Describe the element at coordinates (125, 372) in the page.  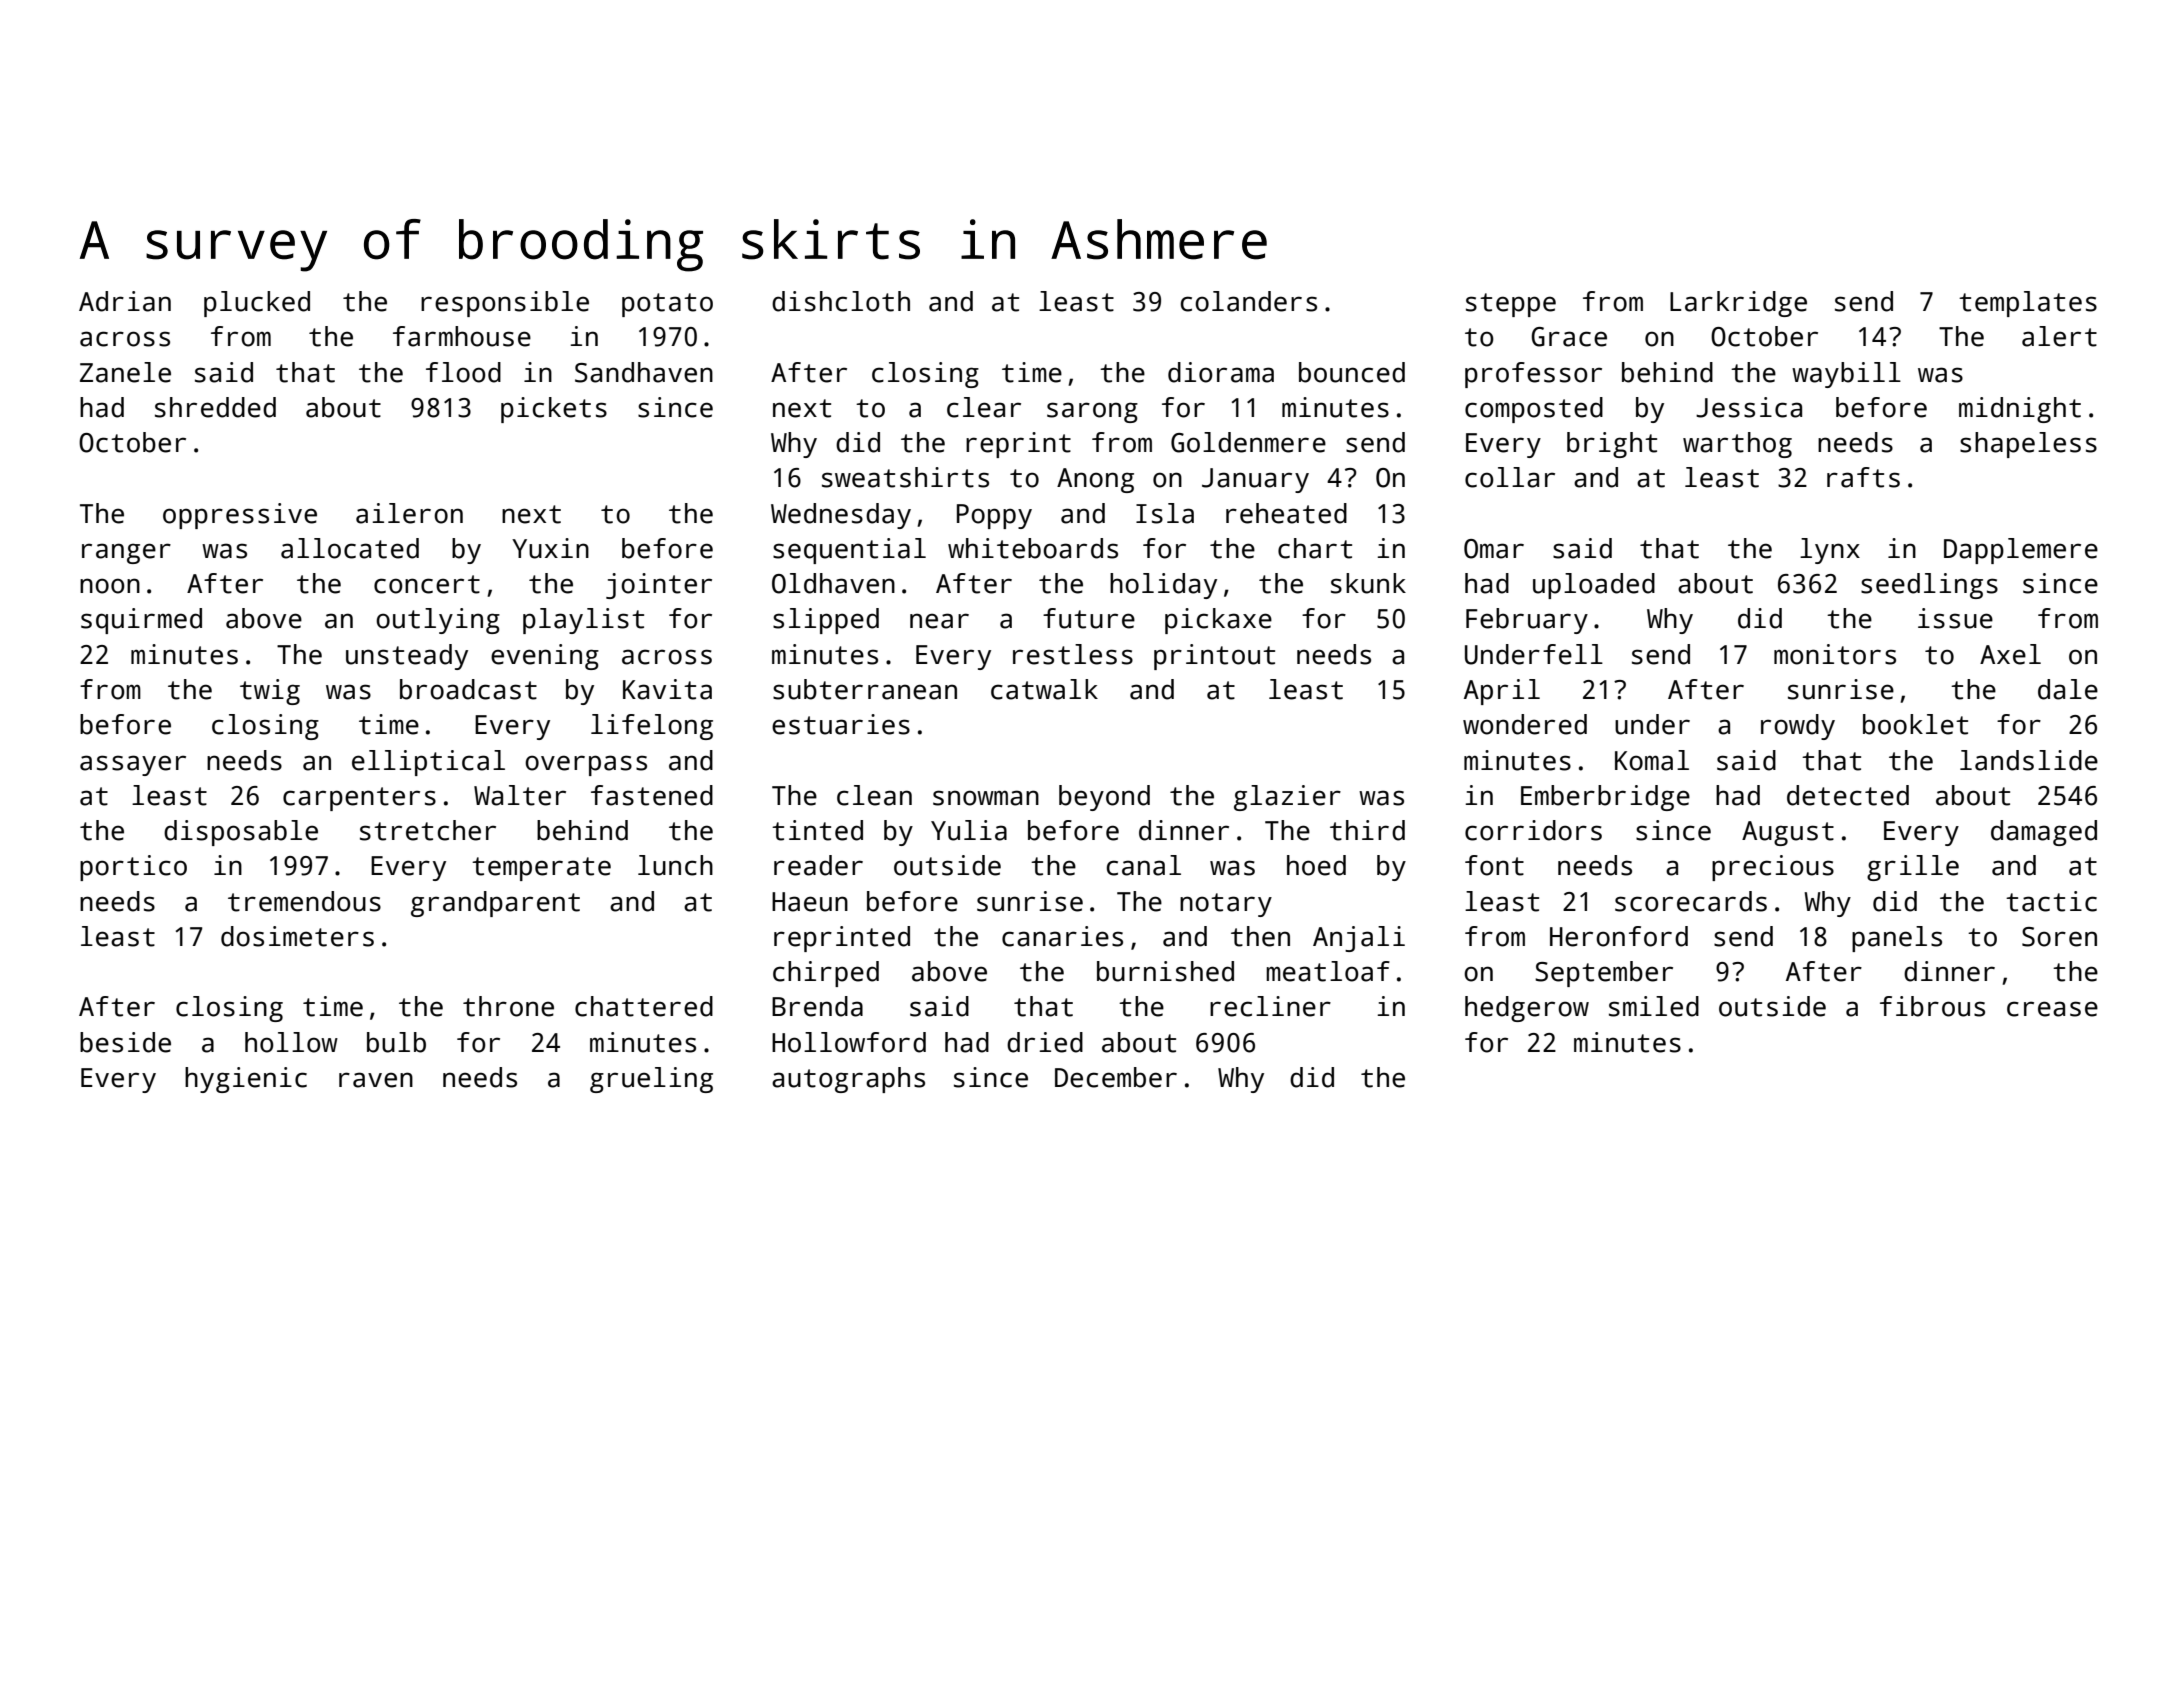
I see `Zanele` at that location.
